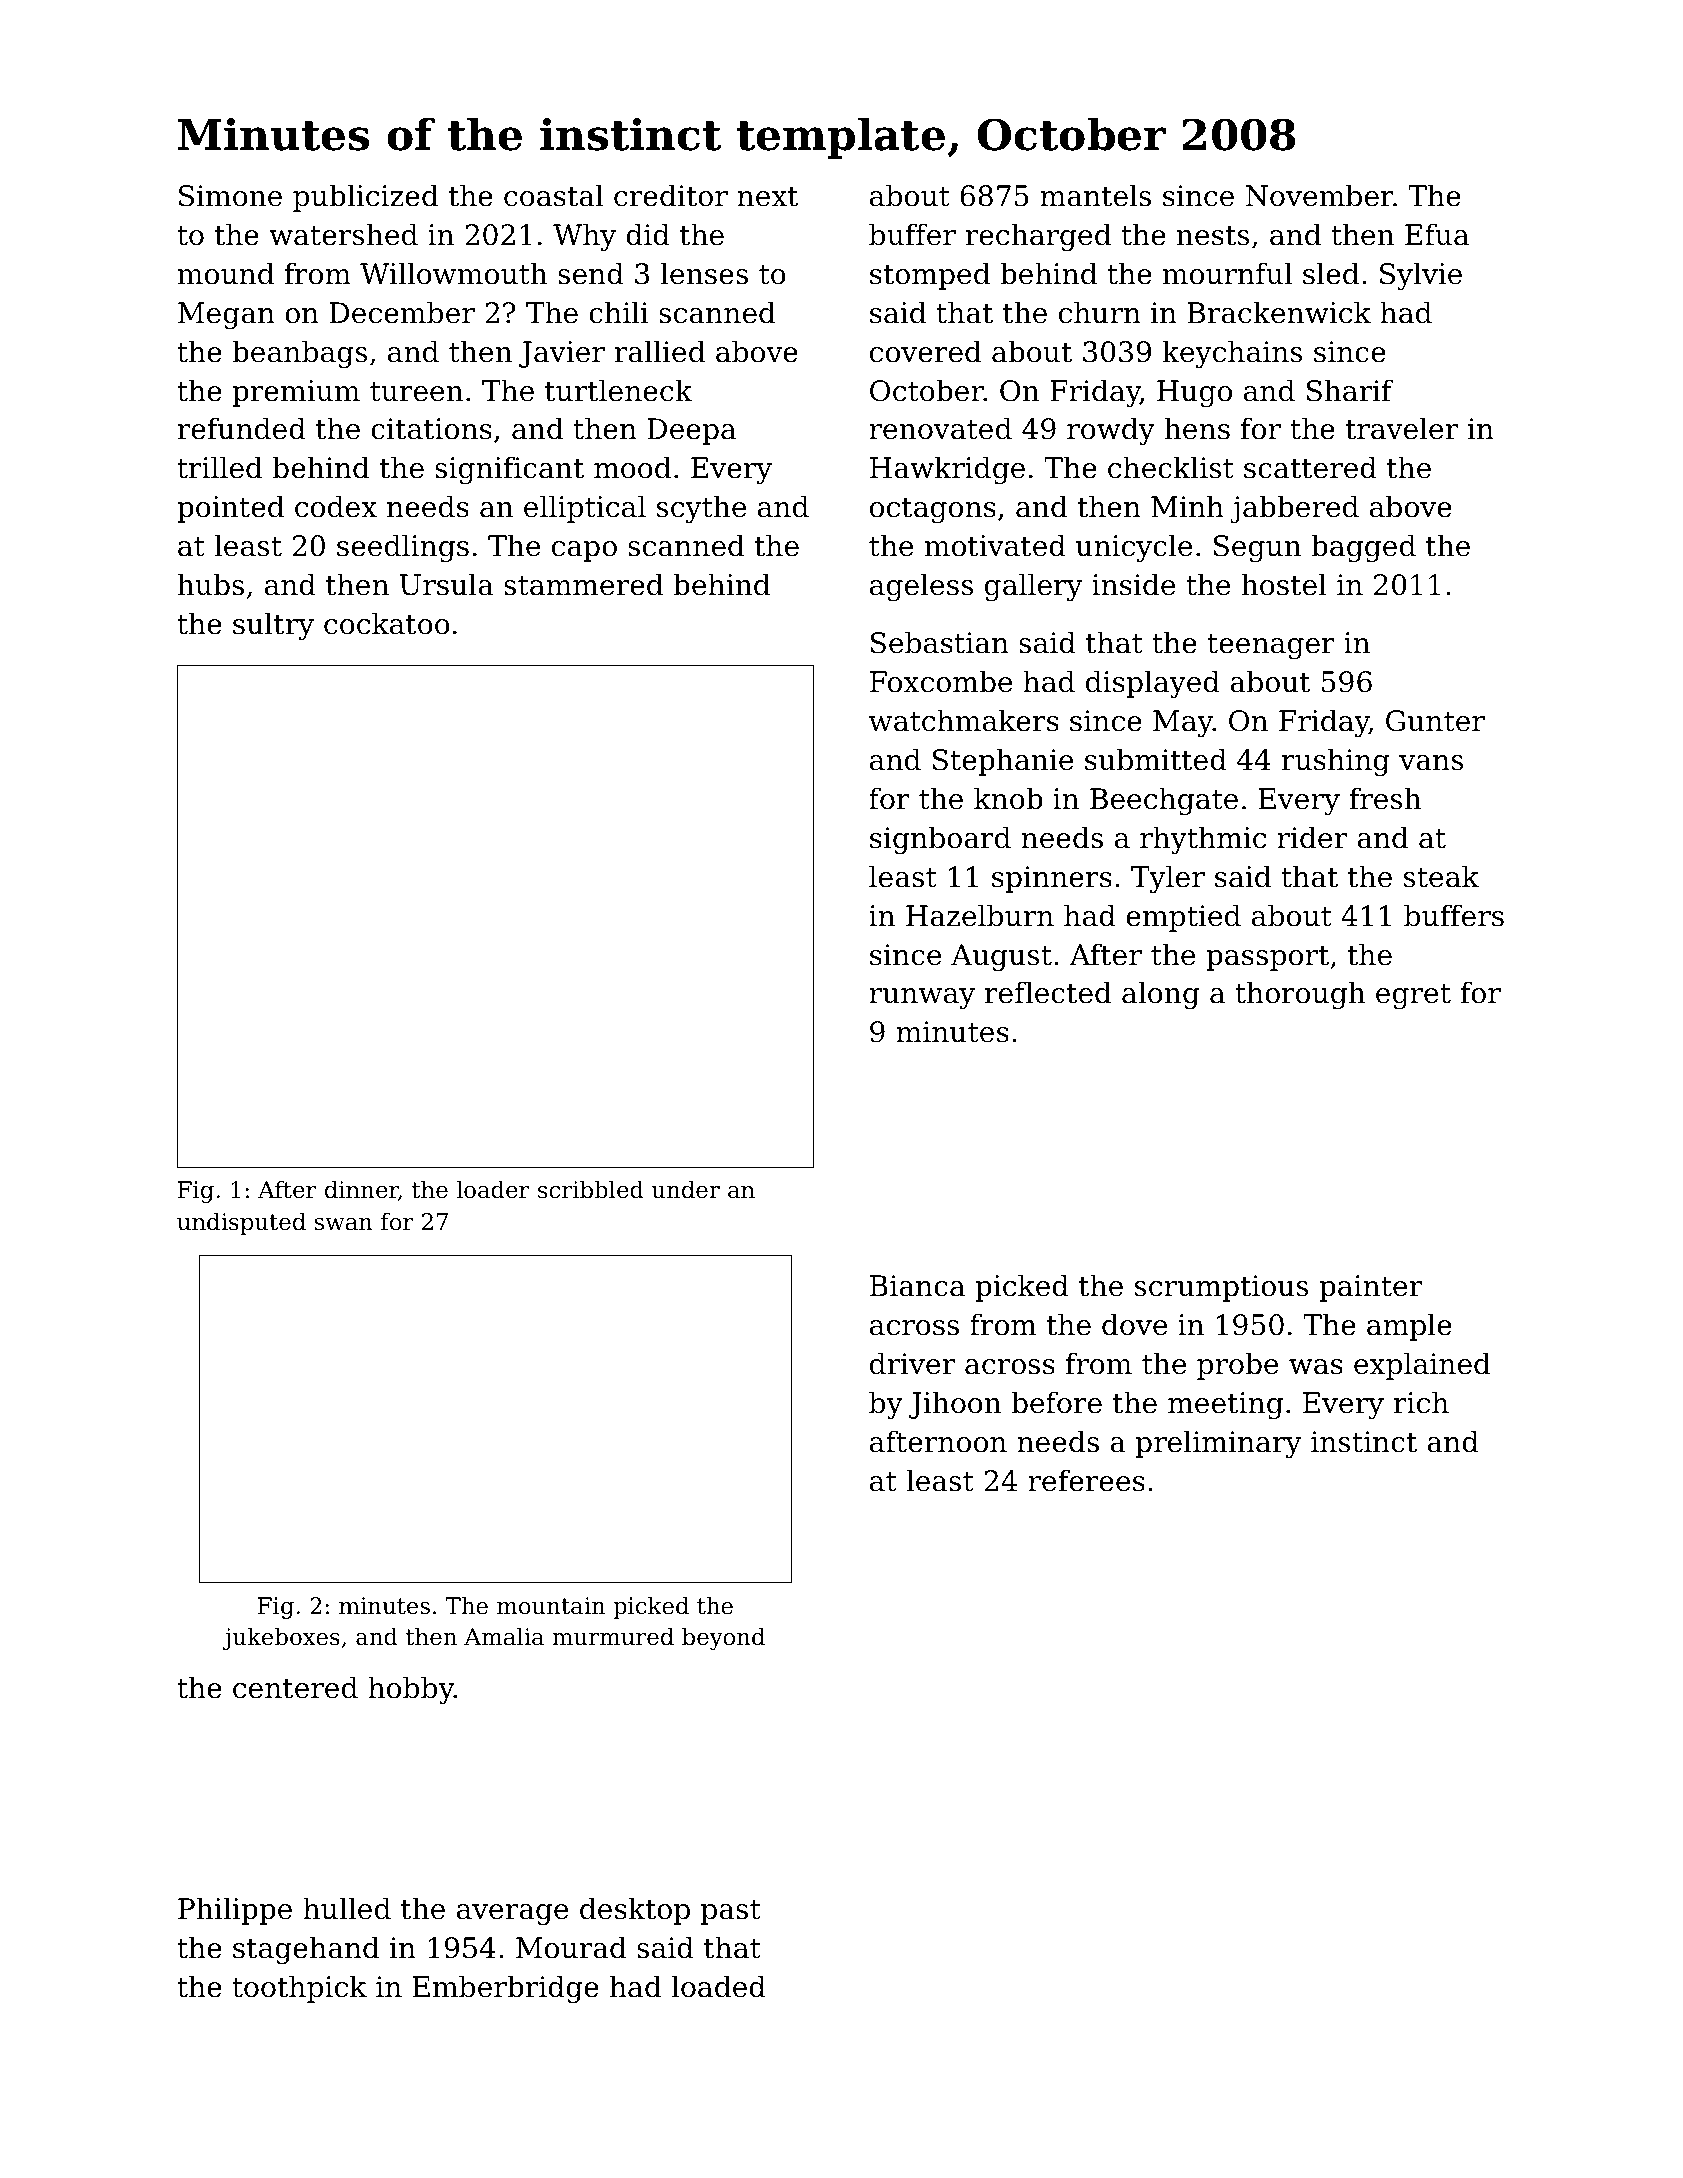 This screenshot has width=1683, height=2178. I want to click on referees, so click(1086, 1480).
